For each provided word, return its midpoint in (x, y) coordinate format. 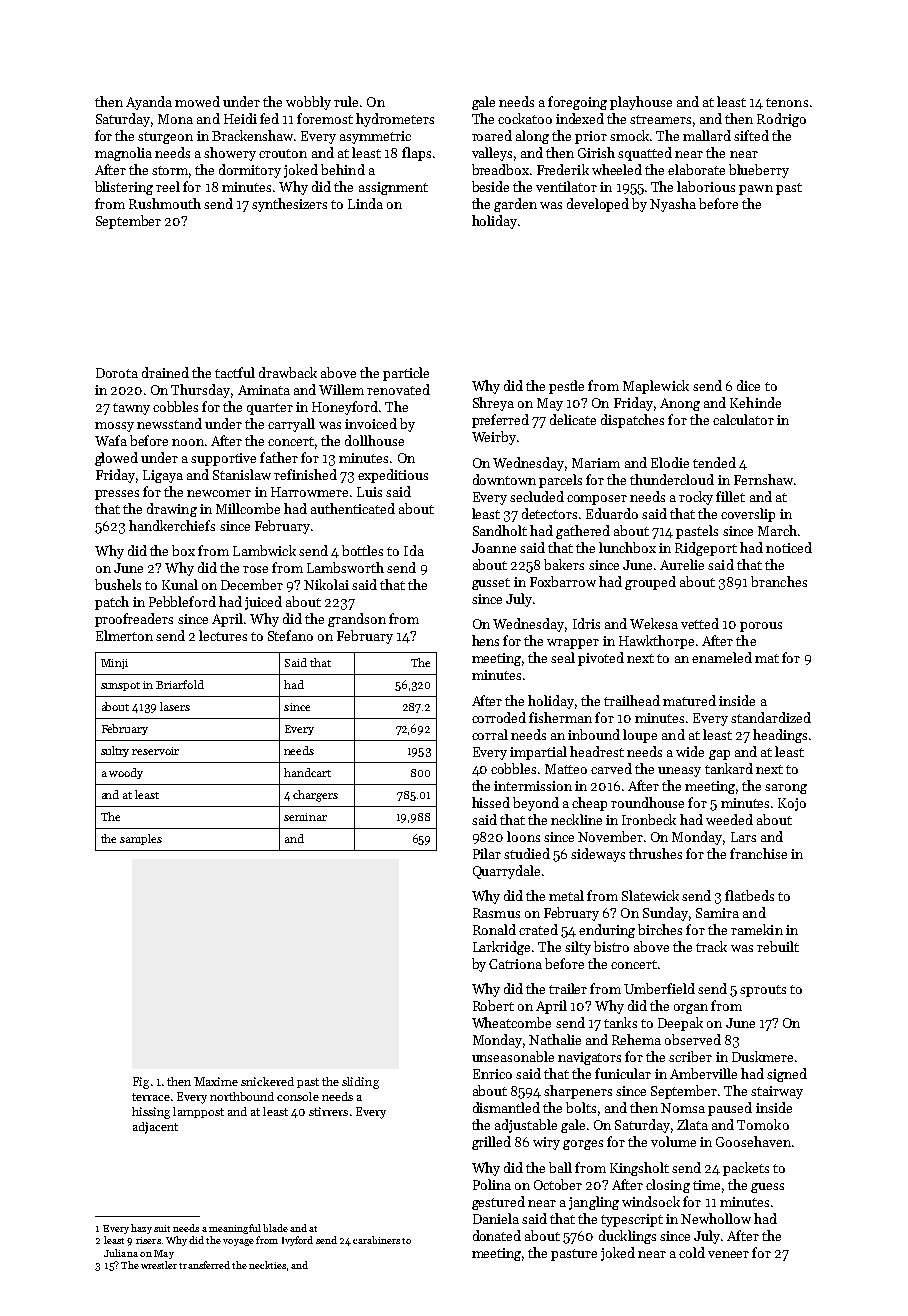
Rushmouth (165, 203)
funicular (623, 1073)
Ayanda (149, 103)
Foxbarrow (563, 581)
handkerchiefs (172, 525)
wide (690, 751)
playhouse (641, 103)
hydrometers (395, 120)
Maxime (216, 1081)
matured (689, 700)
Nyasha (673, 205)
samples (141, 839)
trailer (568, 988)
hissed (491, 802)
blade (275, 1228)
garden (515, 205)
